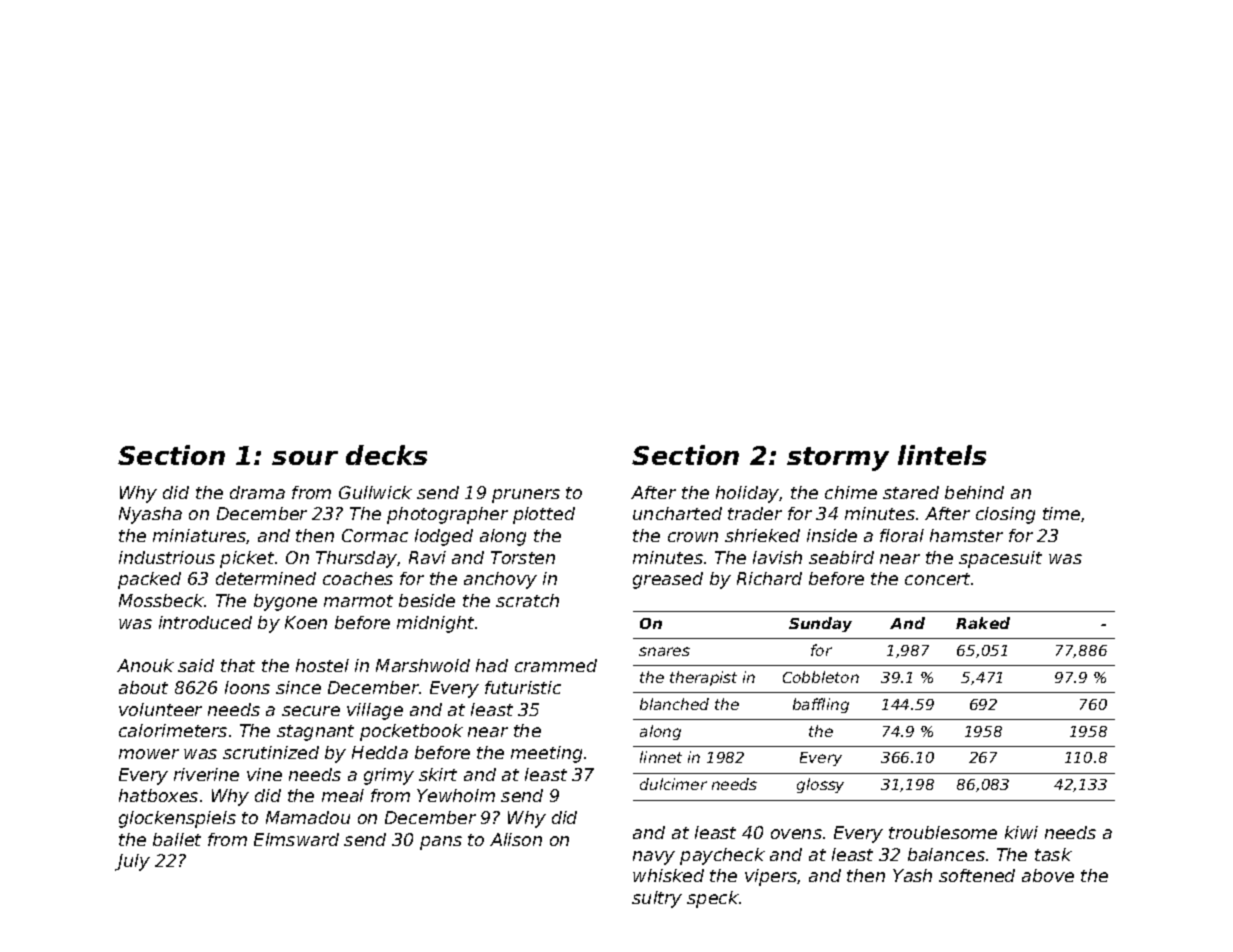  Describe the element at coordinates (441, 843) in the screenshot. I see `pans` at that location.
